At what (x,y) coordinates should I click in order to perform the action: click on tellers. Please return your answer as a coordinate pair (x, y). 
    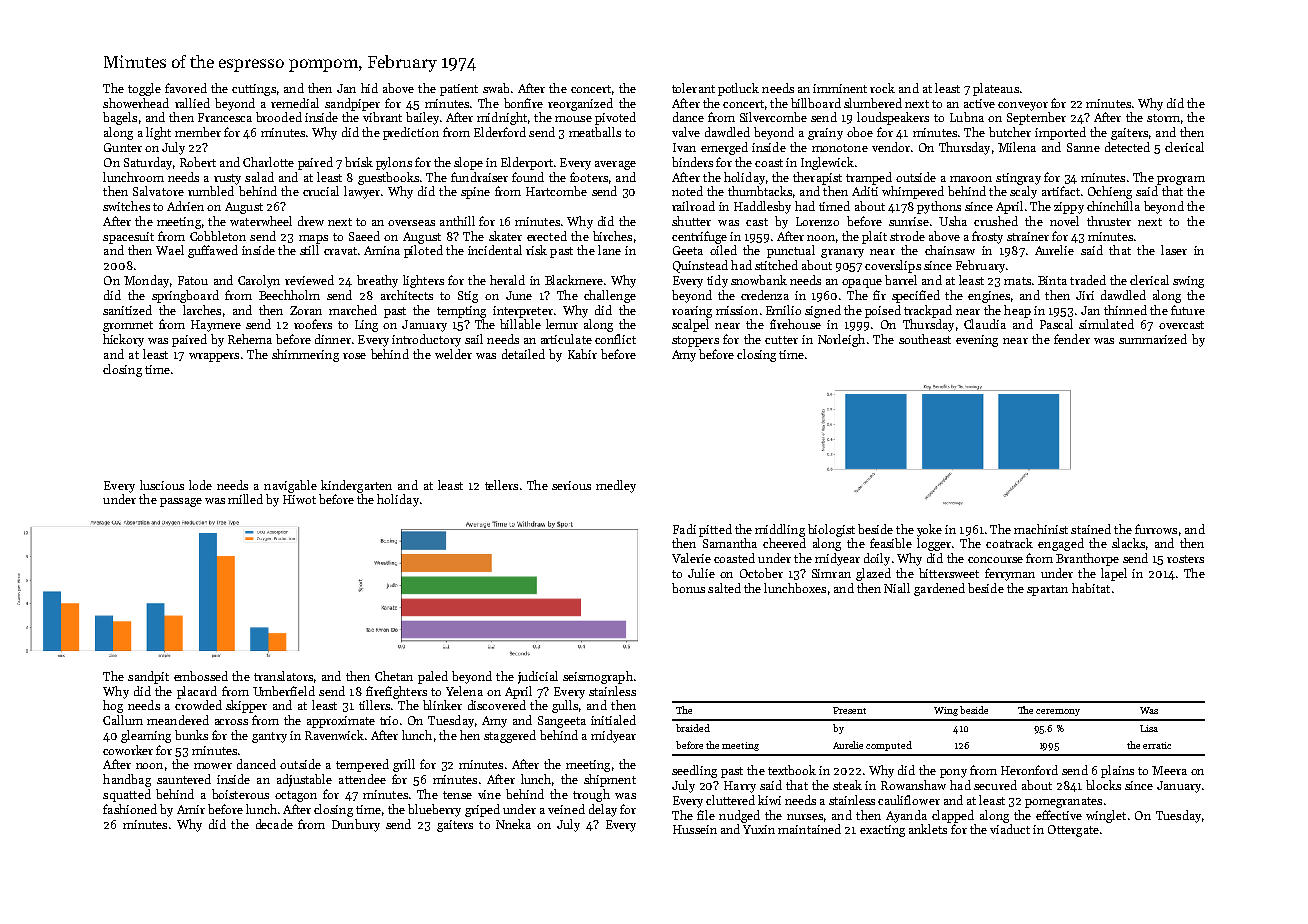
    Looking at the image, I should click on (501, 485).
